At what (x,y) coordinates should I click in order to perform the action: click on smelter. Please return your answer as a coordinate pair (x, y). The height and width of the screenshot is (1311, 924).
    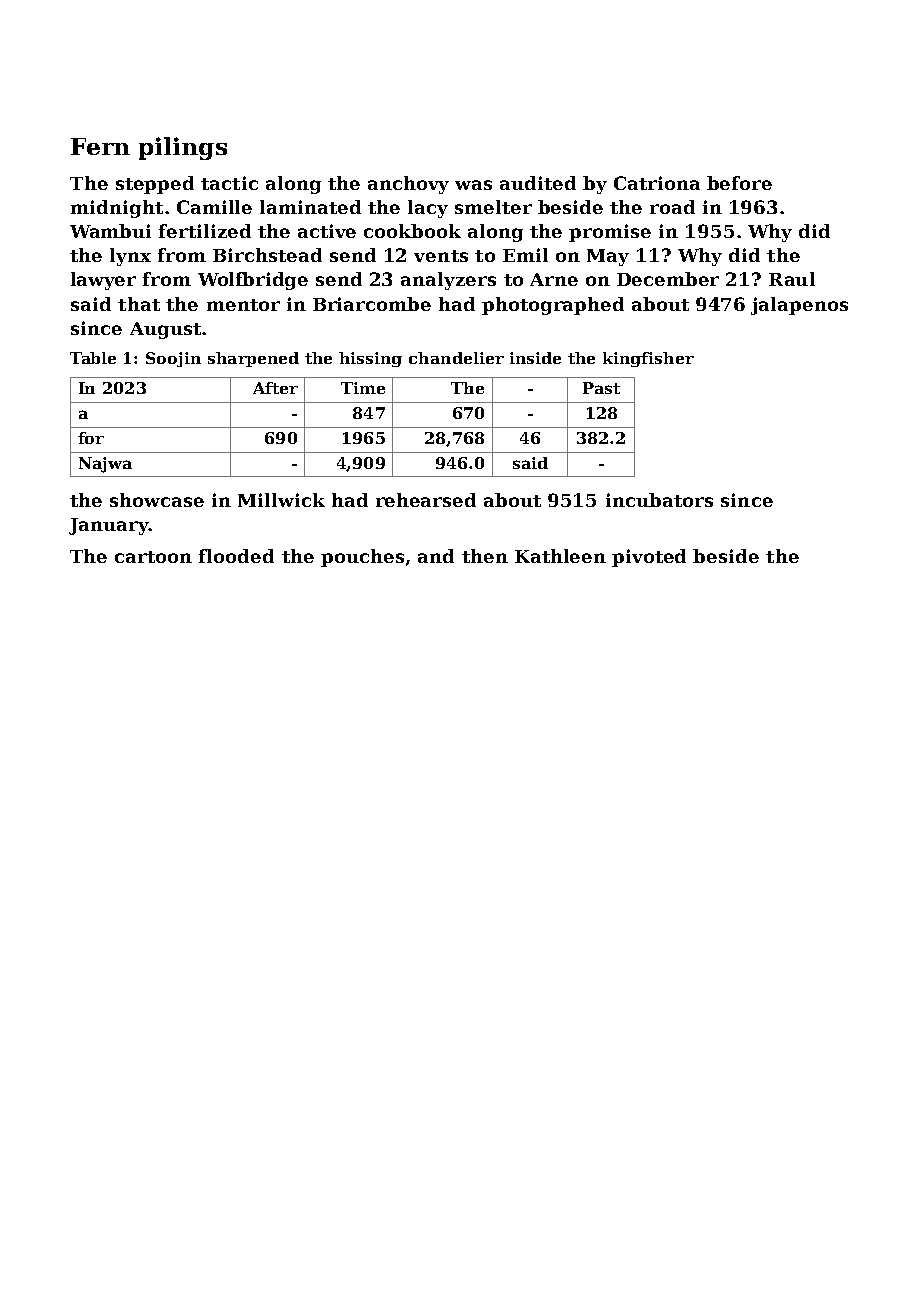
    Looking at the image, I should click on (493, 207).
